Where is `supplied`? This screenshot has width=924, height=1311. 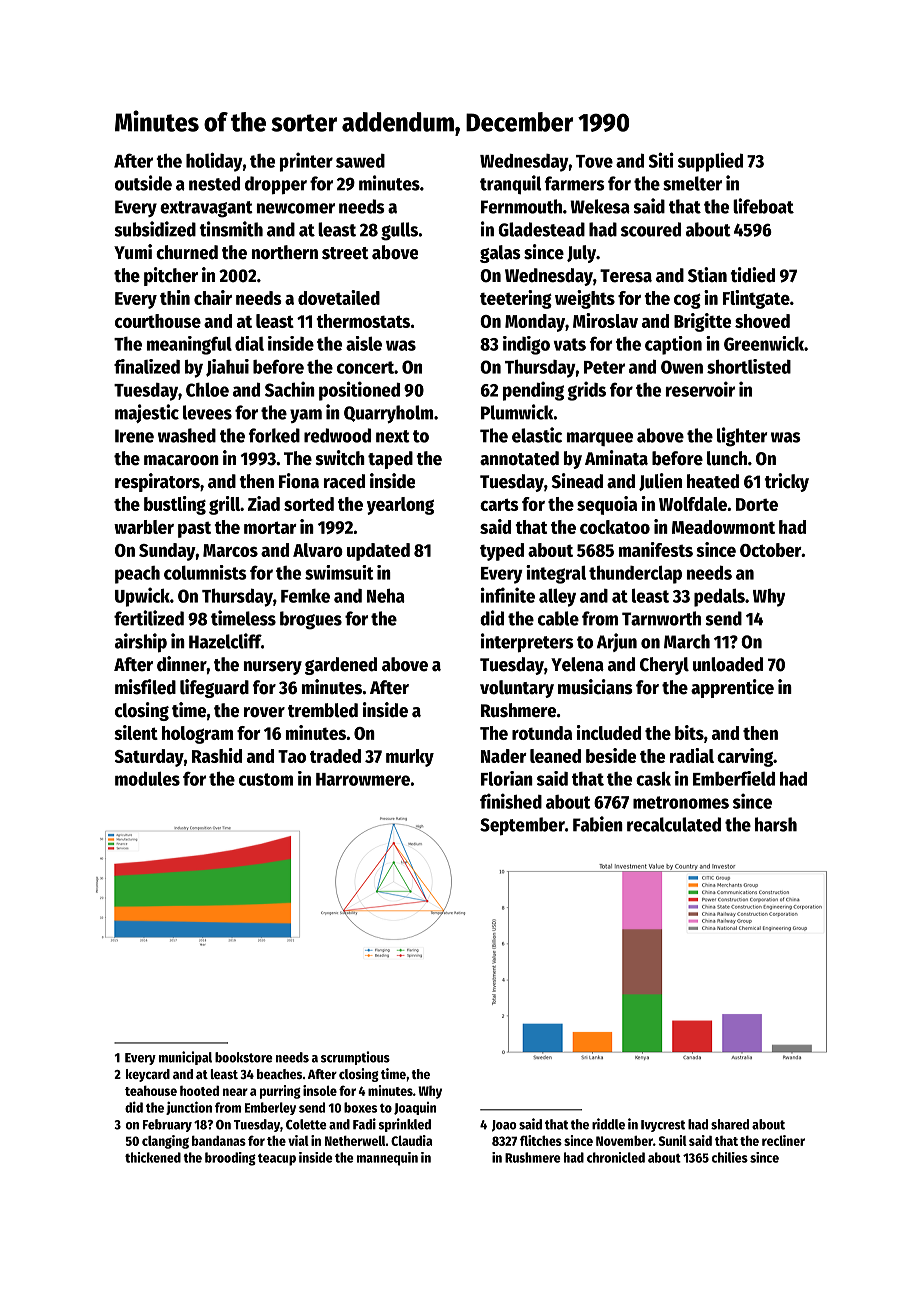 supplied is located at coordinates (710, 162).
